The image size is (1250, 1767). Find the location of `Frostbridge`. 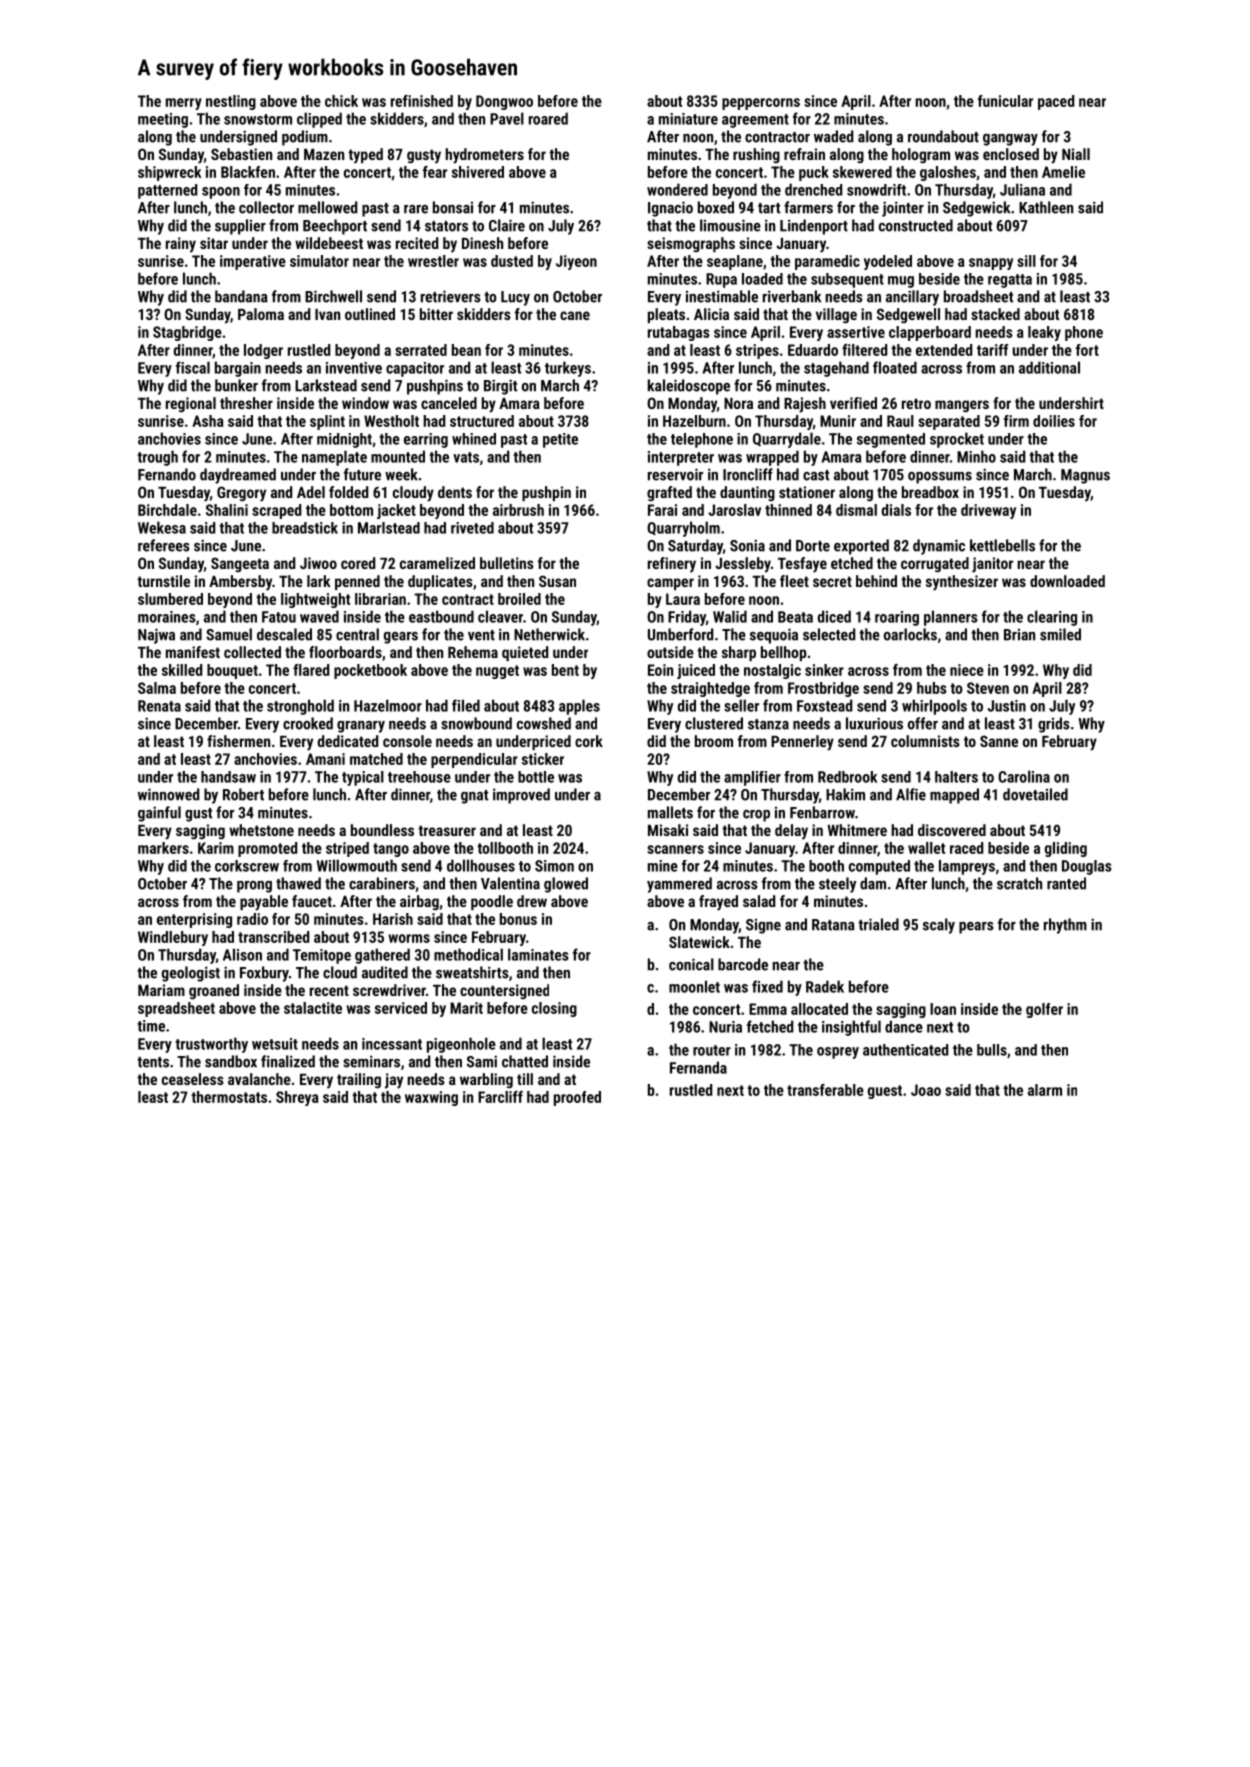

Frostbridge is located at coordinates (823, 689).
